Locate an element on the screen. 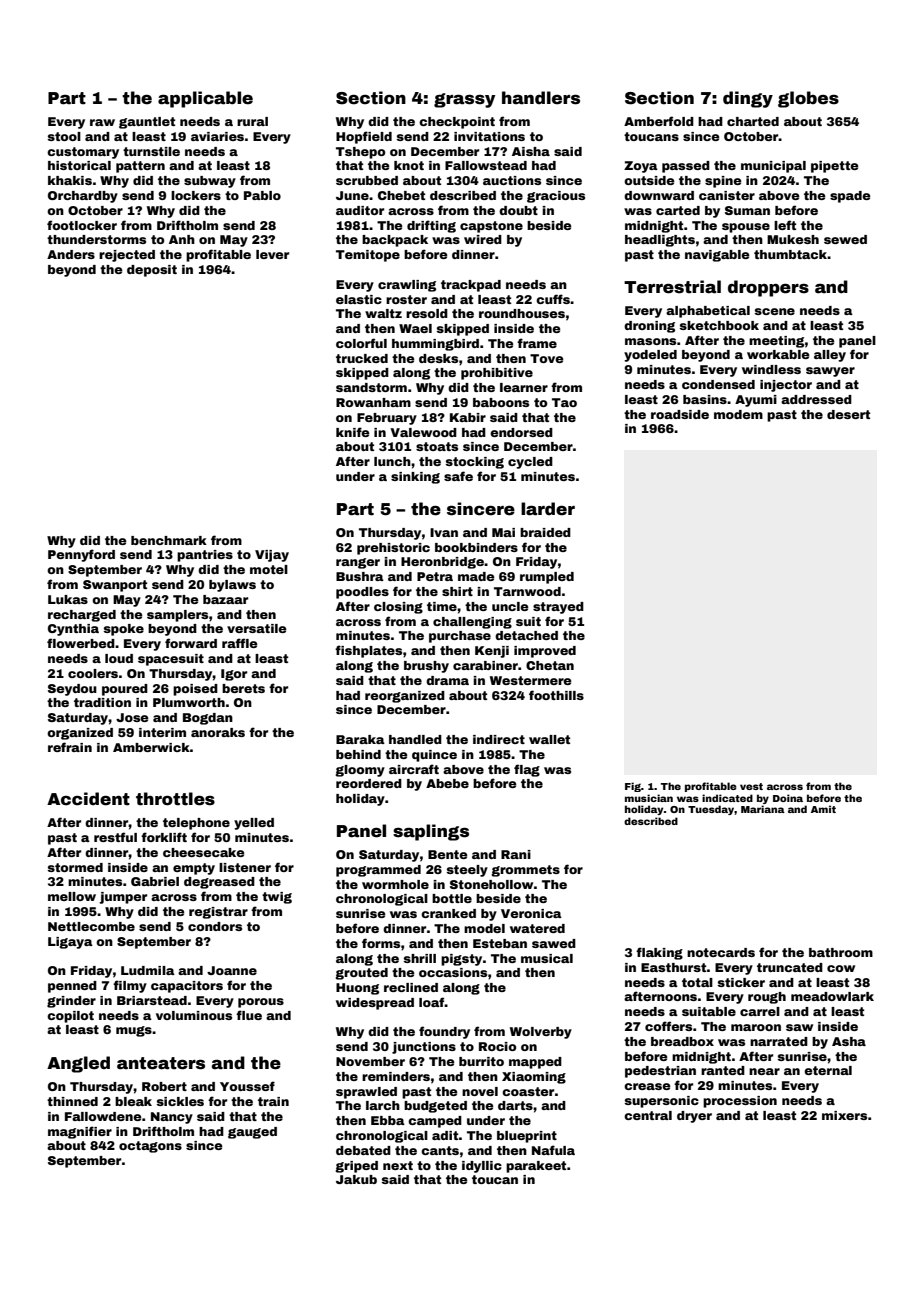  alley is located at coordinates (830, 356).
